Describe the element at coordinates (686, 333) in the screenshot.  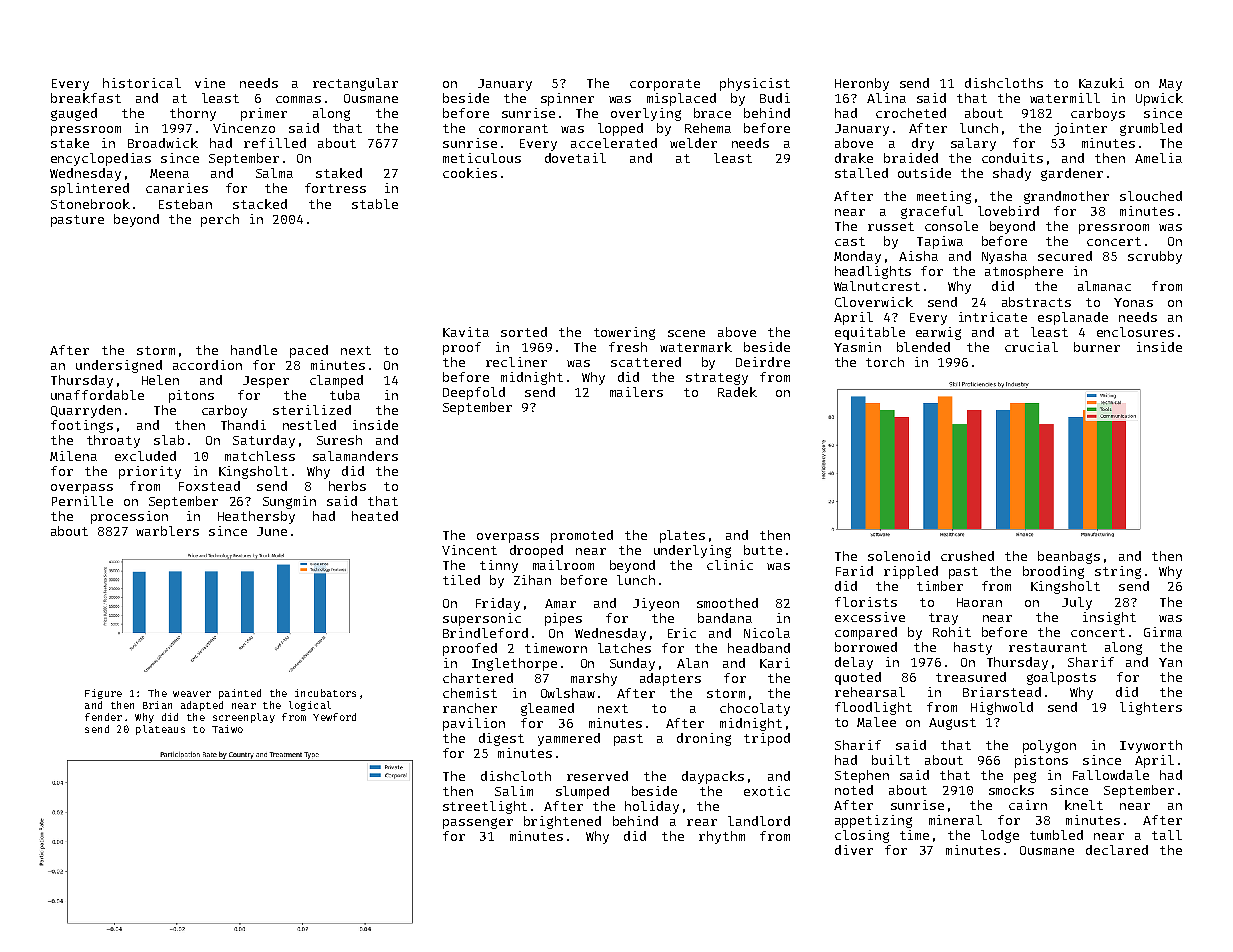
I see `scene` at that location.
